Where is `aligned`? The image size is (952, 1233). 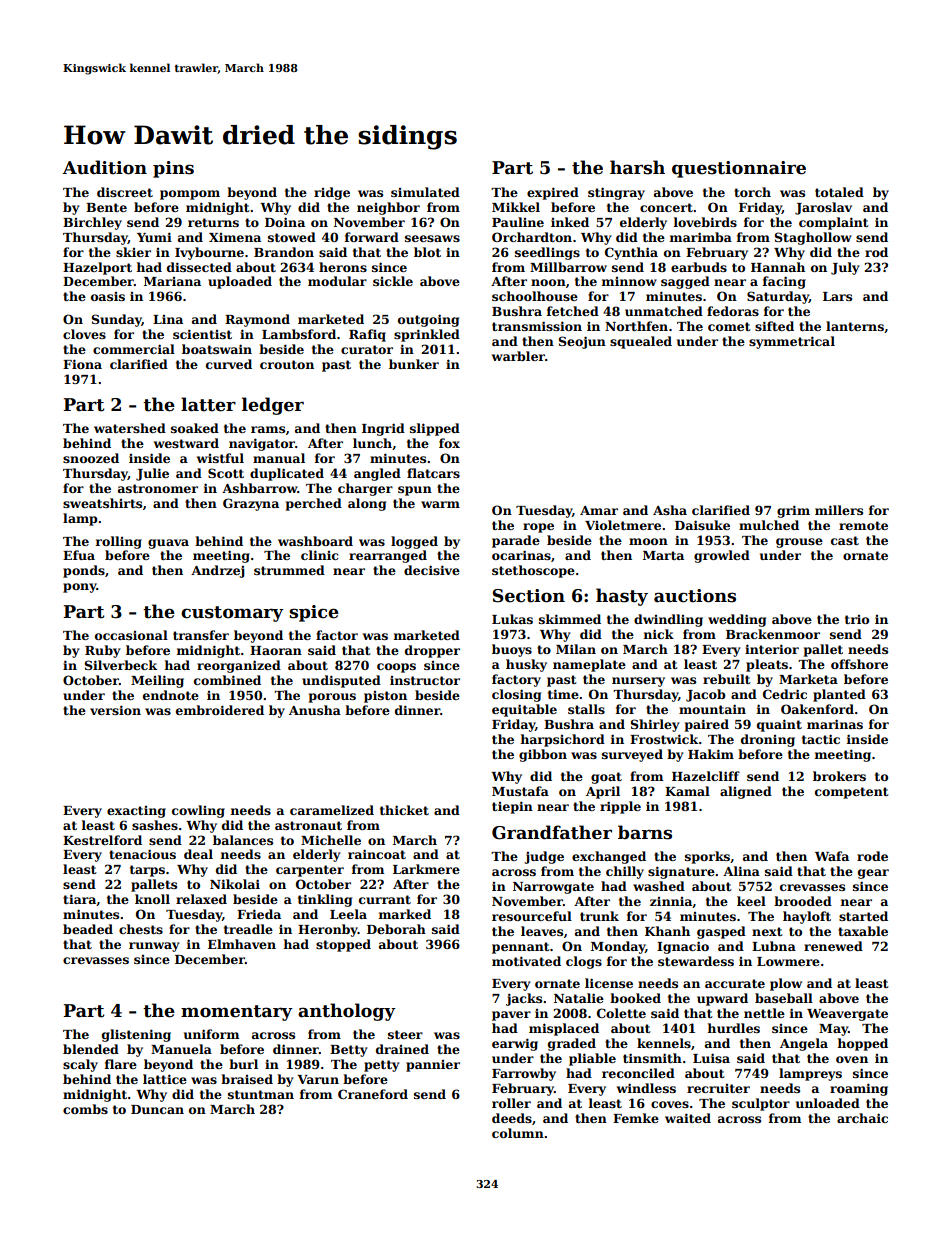
aligned is located at coordinates (746, 792).
